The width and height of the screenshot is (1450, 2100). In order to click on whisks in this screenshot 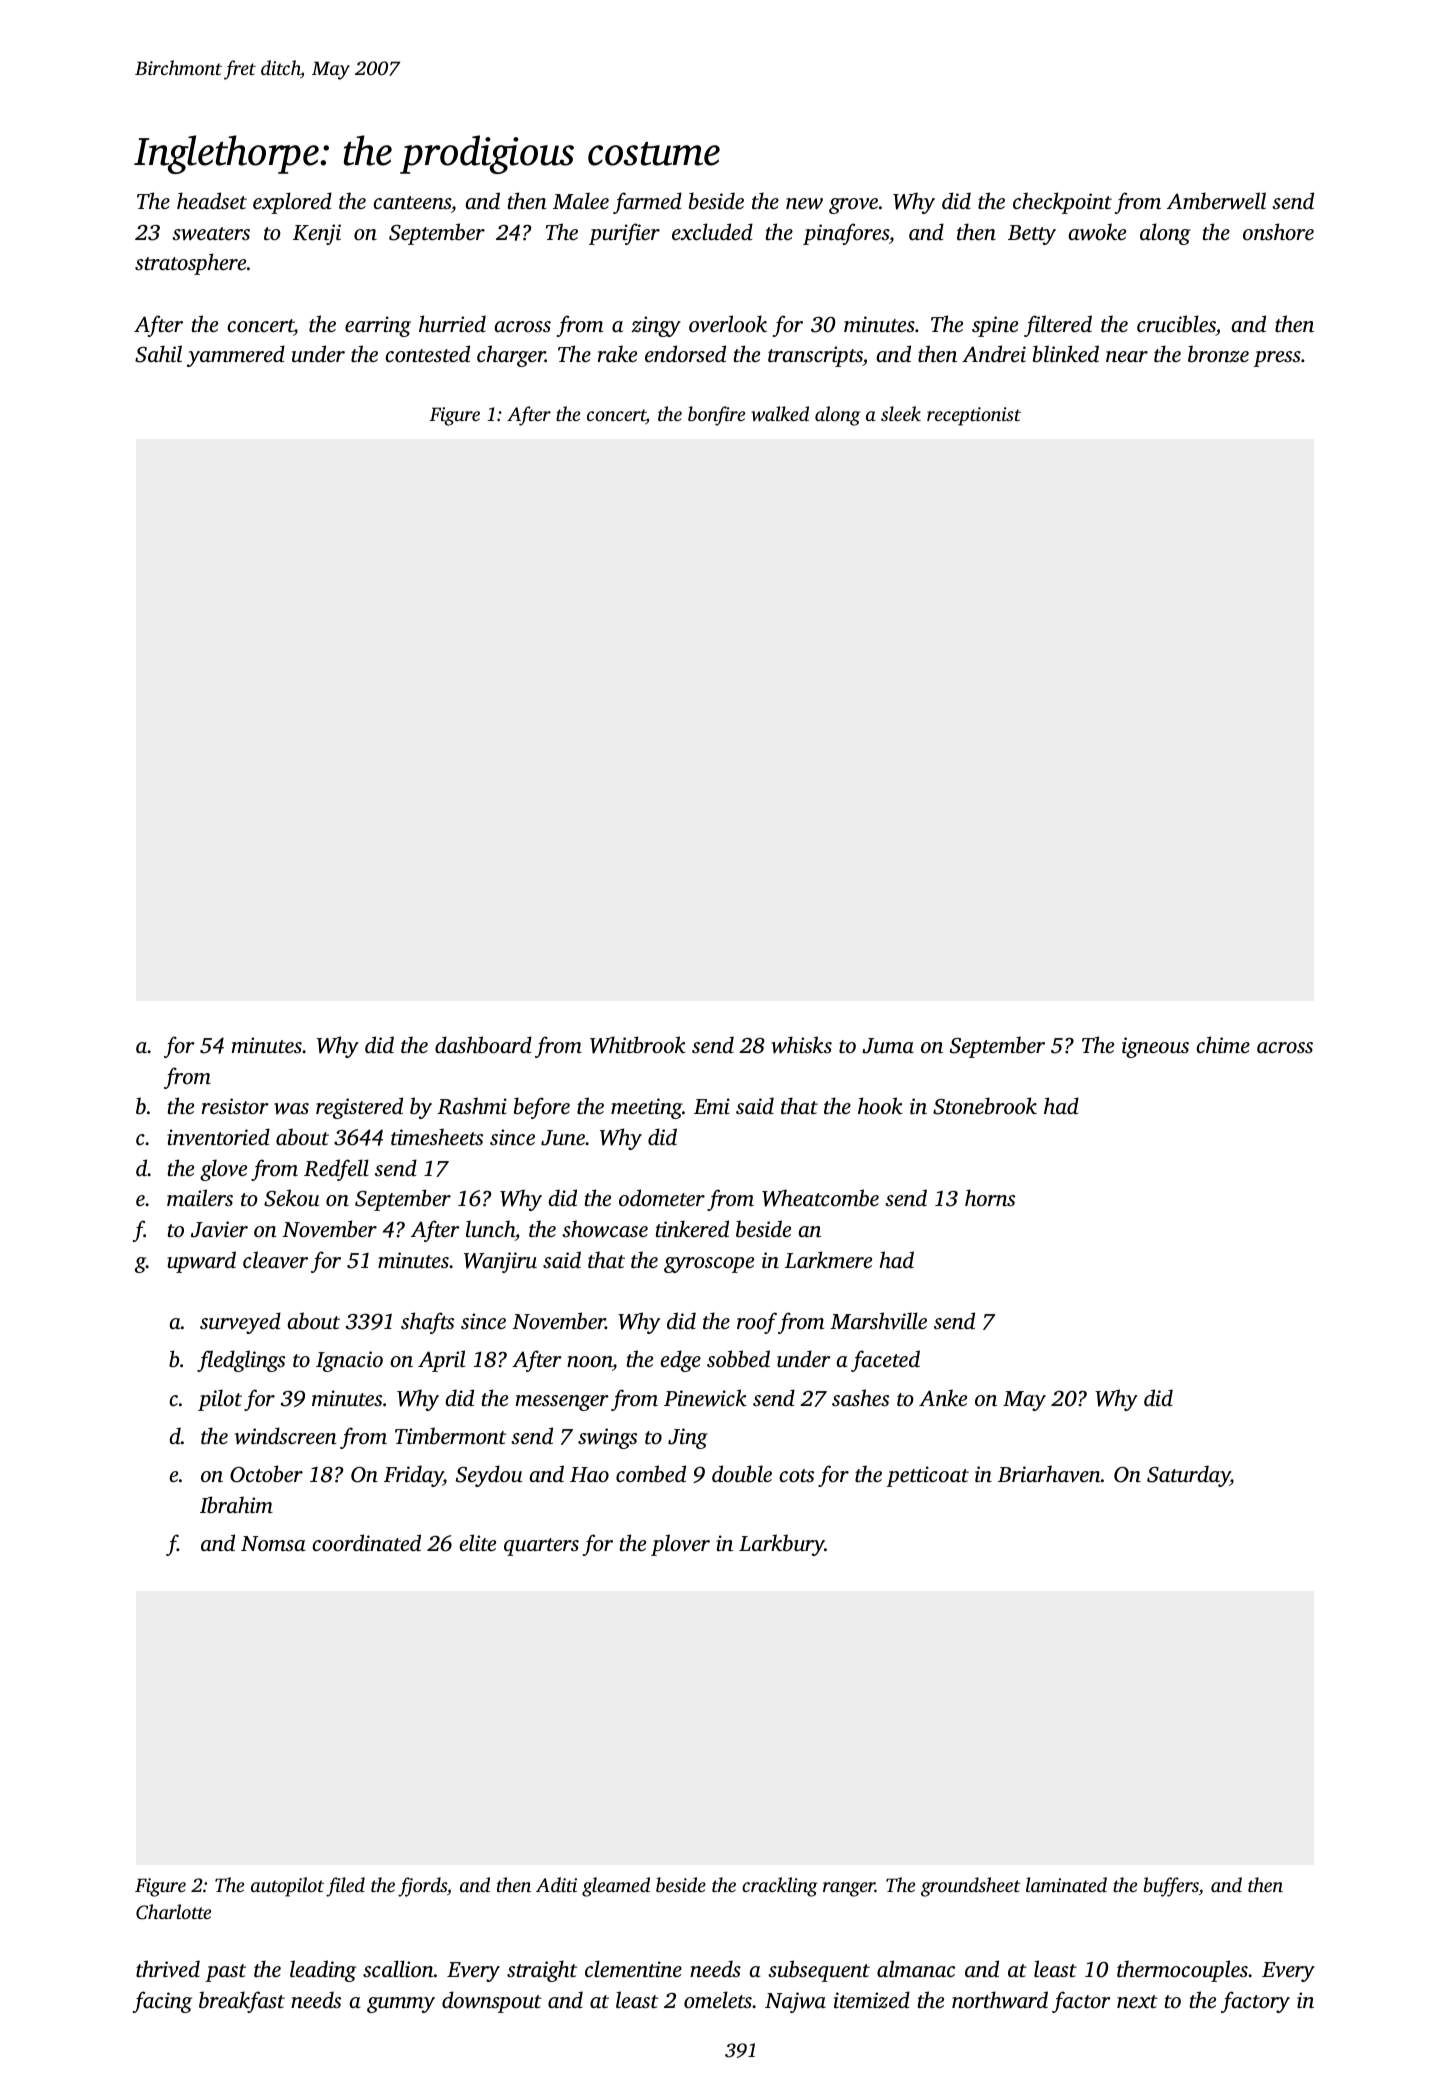, I will do `click(801, 1045)`.
